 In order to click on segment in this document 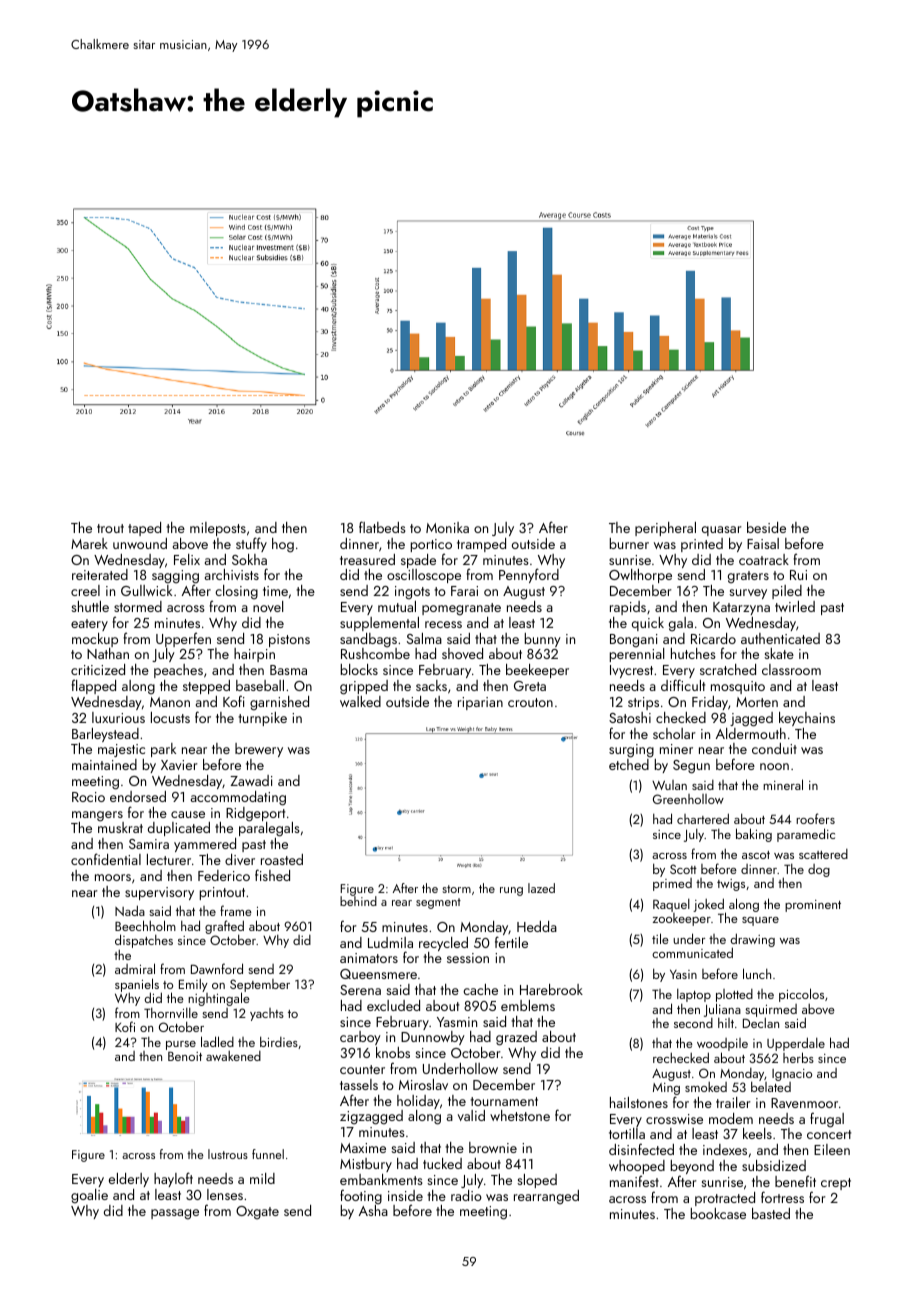, I will do `click(438, 903)`.
